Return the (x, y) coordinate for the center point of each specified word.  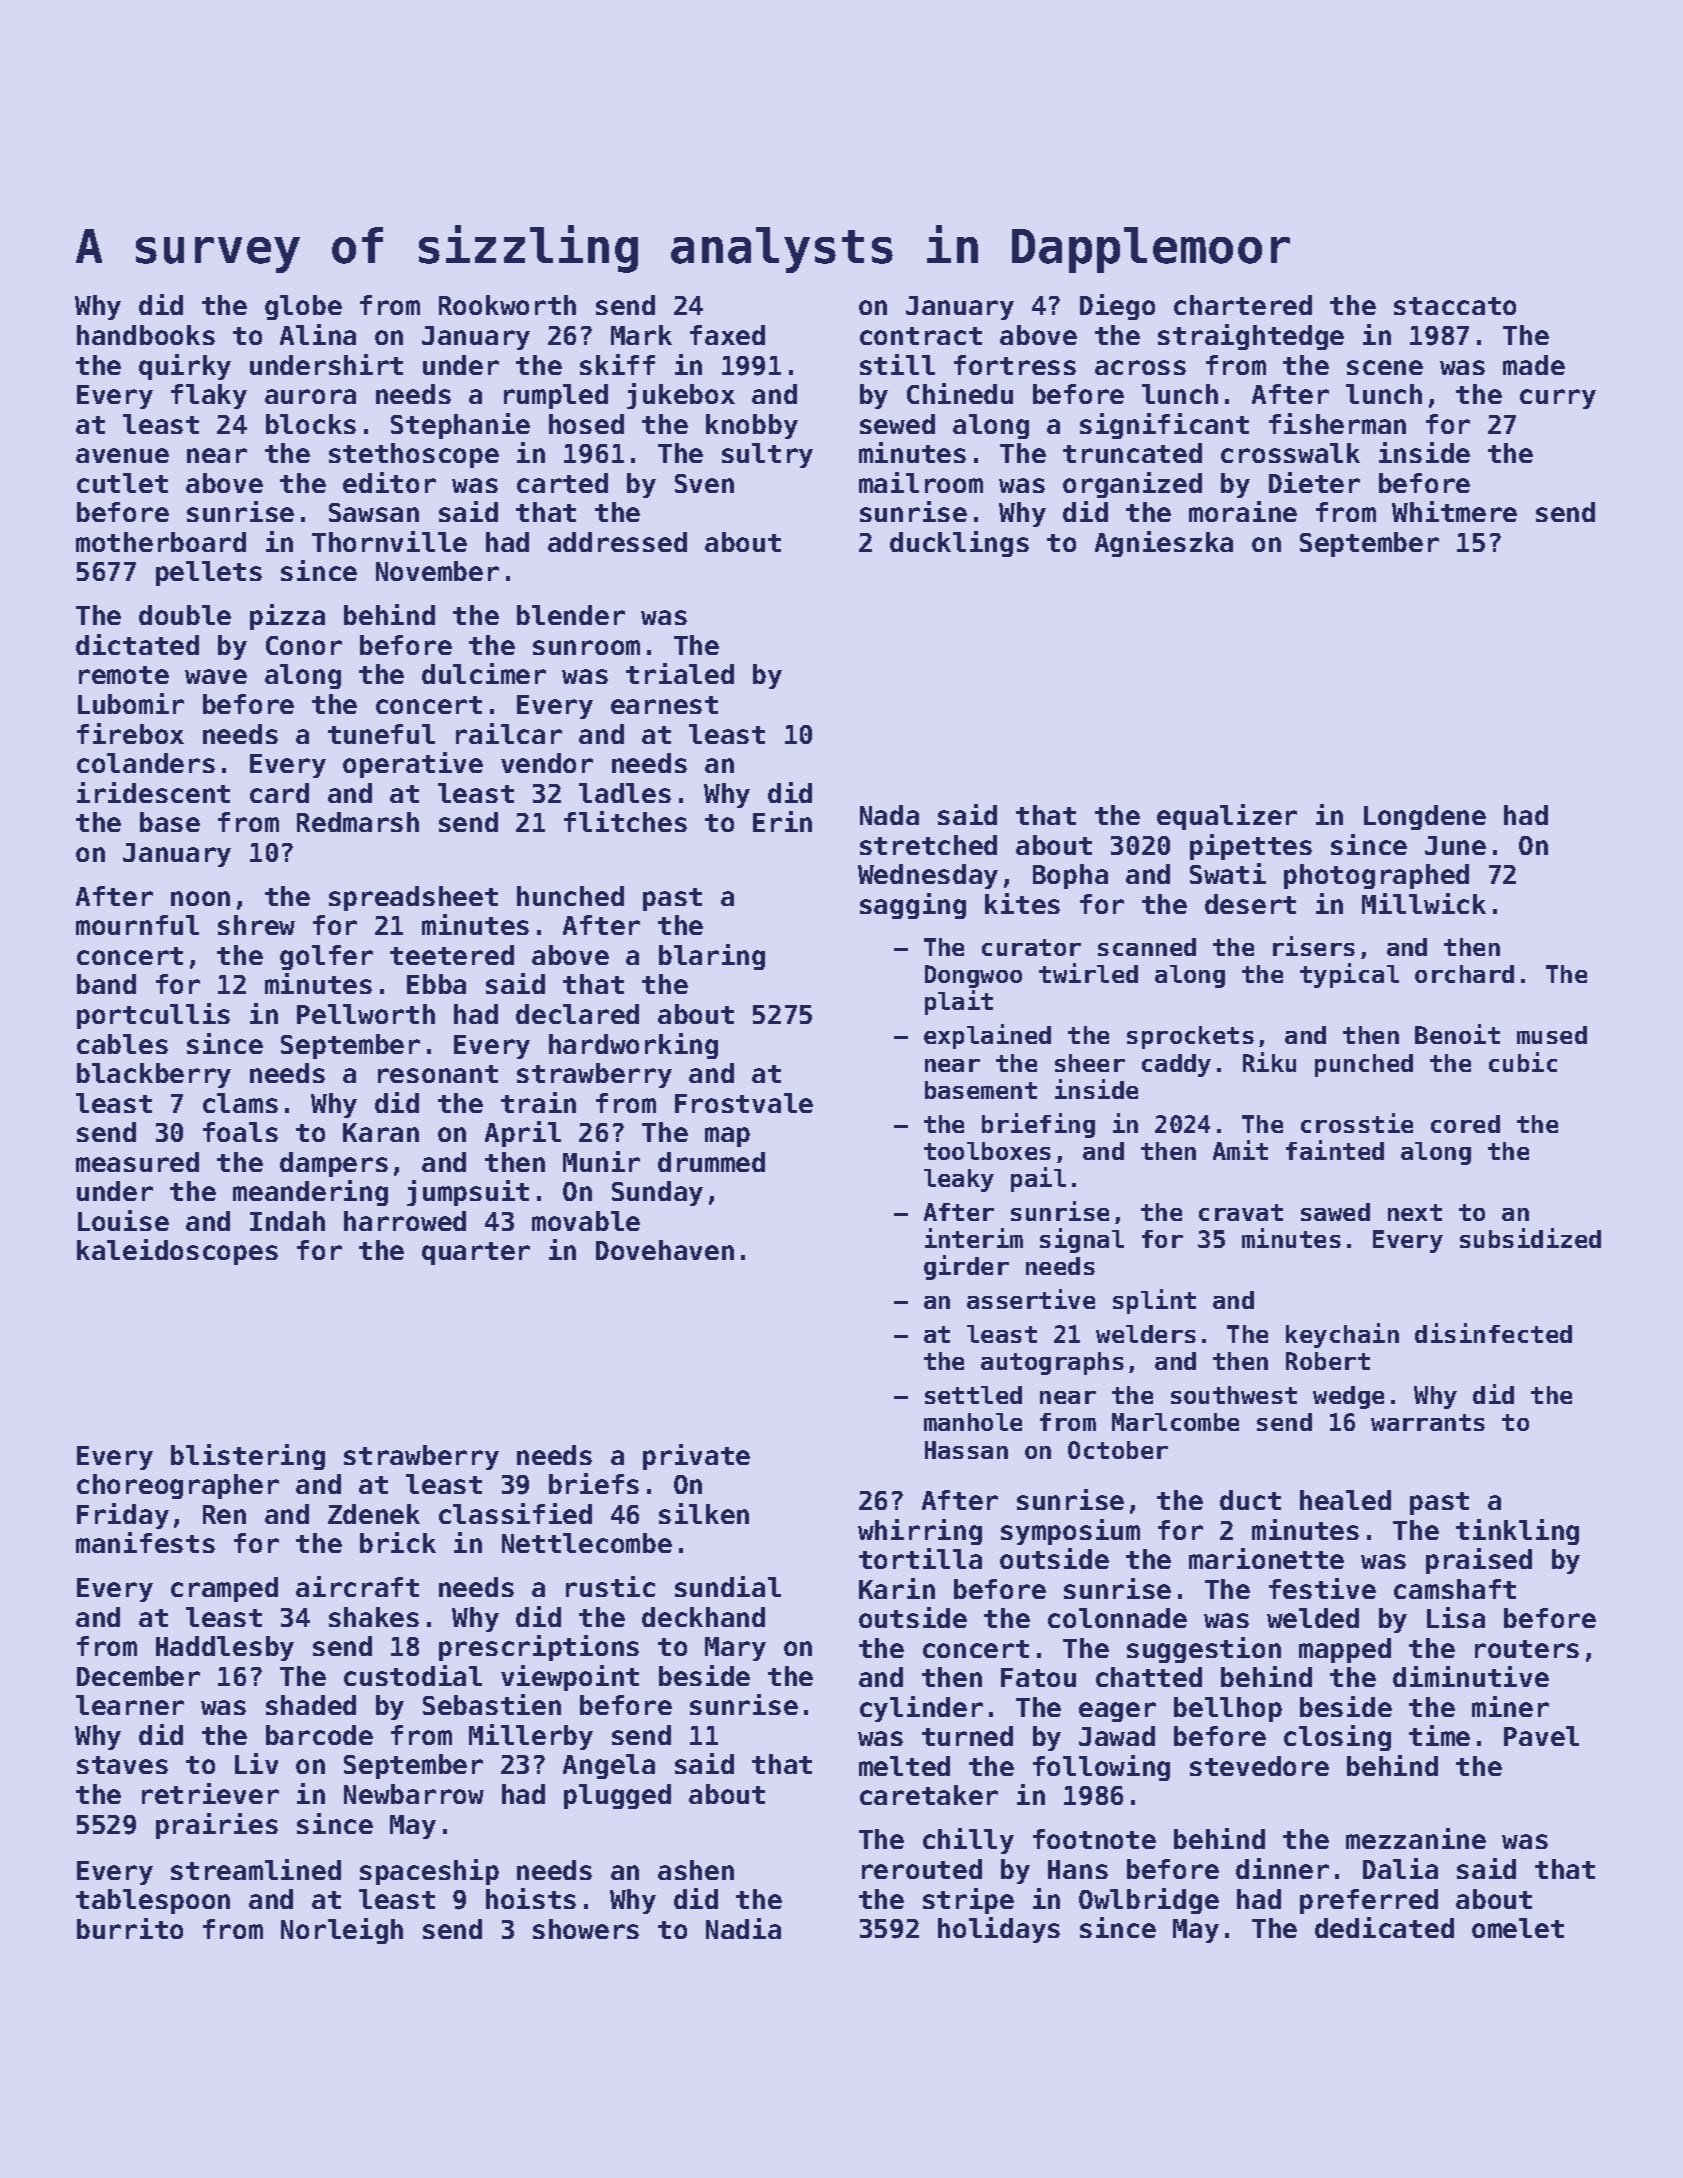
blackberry (154, 1075)
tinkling (1517, 1532)
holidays (999, 1930)
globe (303, 307)
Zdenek (374, 1514)
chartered (1243, 305)
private (696, 1457)
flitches (625, 821)
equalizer (1227, 817)
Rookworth (507, 305)
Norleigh (342, 1931)
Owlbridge (1149, 1901)
